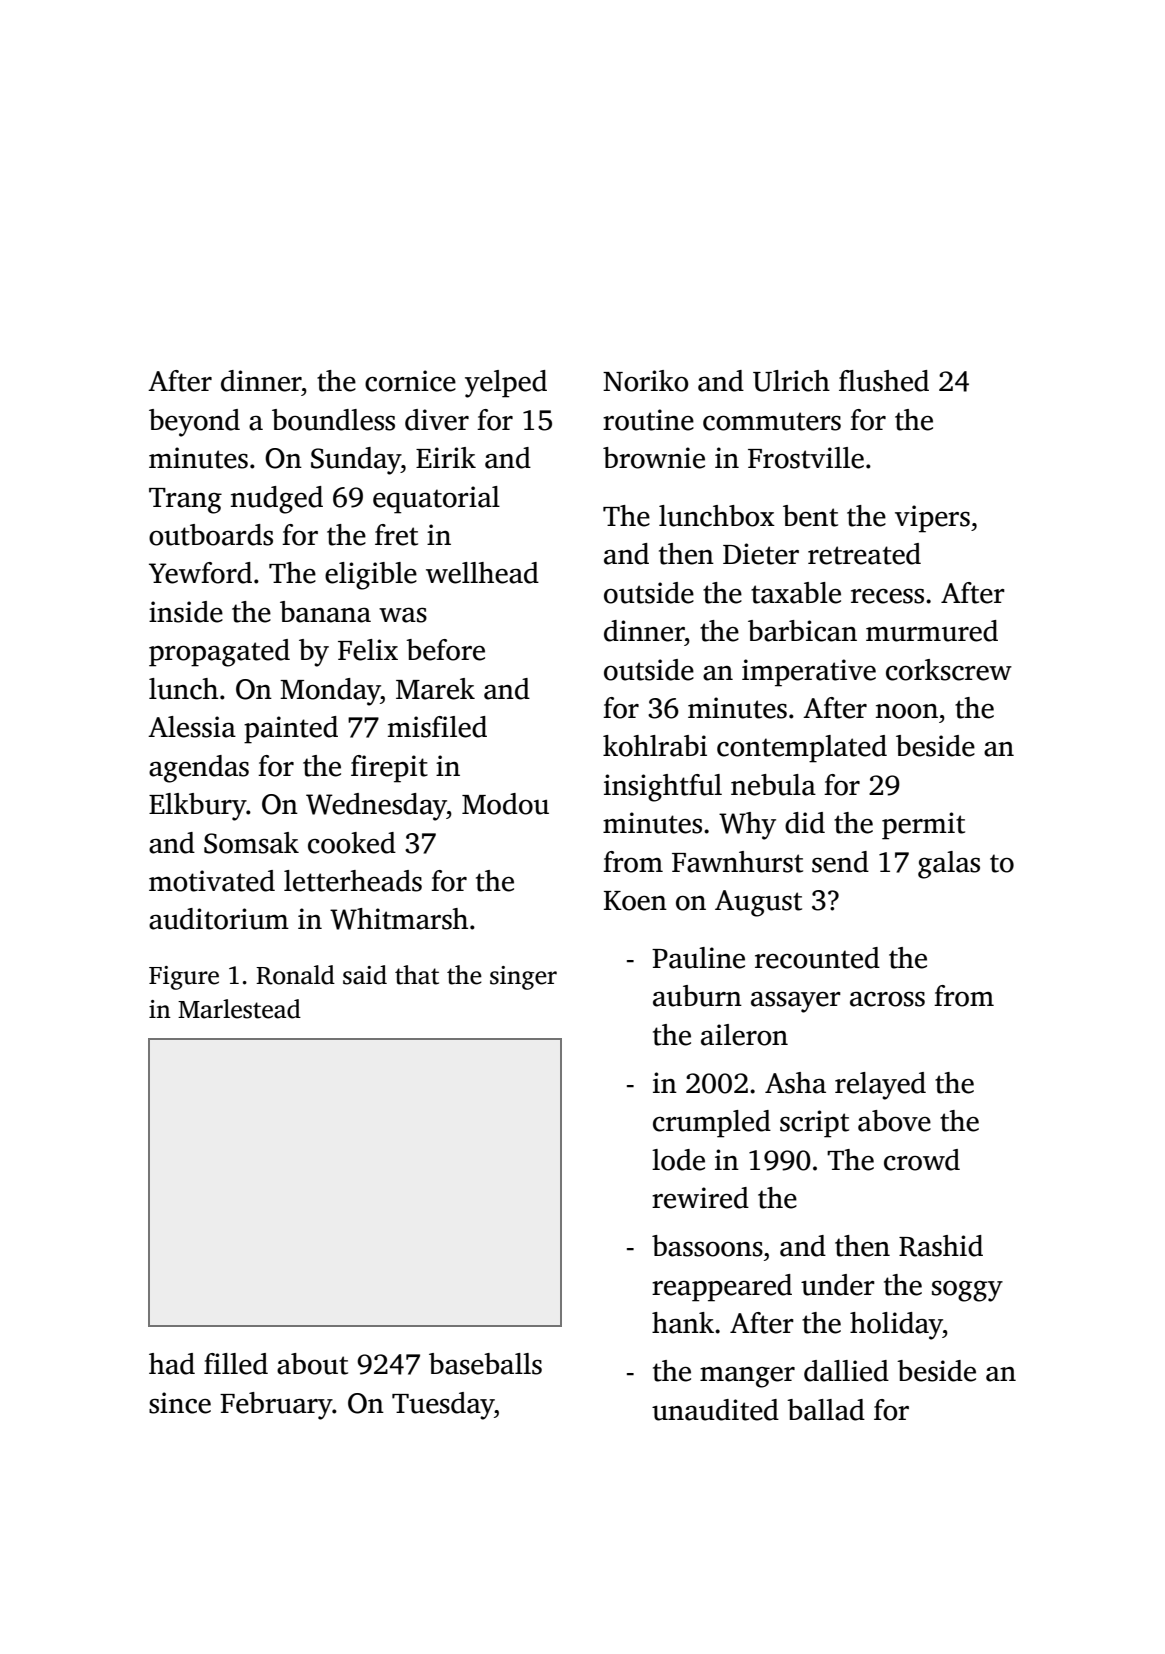  What do you see at coordinates (312, 1364) in the document?
I see `about` at bounding box center [312, 1364].
